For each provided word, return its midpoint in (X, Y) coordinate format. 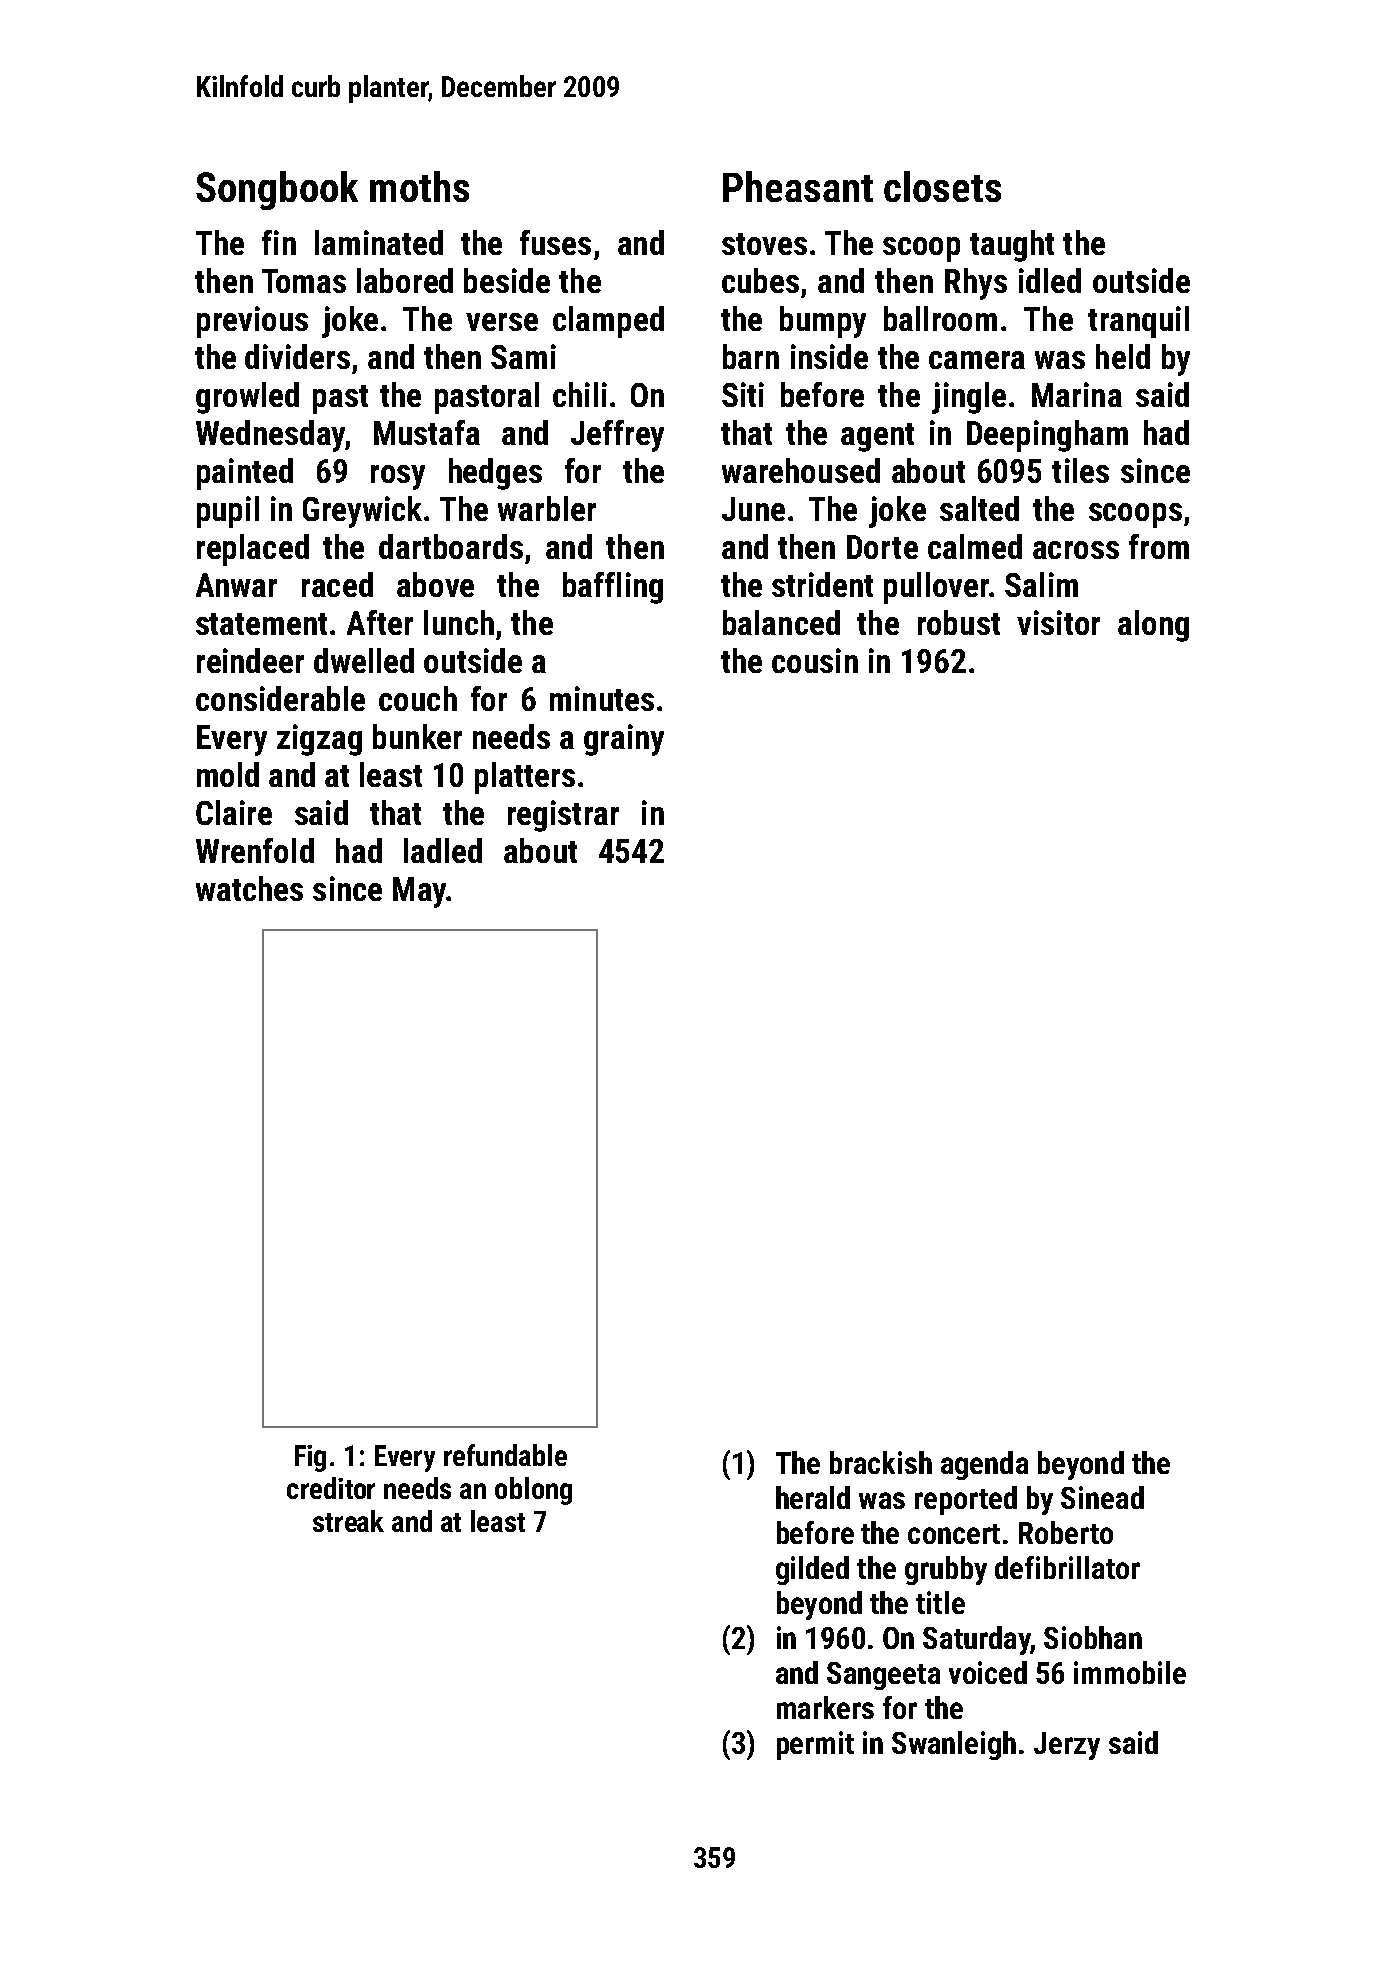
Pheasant (798, 186)
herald (813, 1497)
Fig (310, 1458)
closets (942, 186)
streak (348, 1521)
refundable (505, 1455)
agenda (984, 1465)
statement (261, 624)
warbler (547, 508)
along (1153, 626)
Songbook (277, 190)
